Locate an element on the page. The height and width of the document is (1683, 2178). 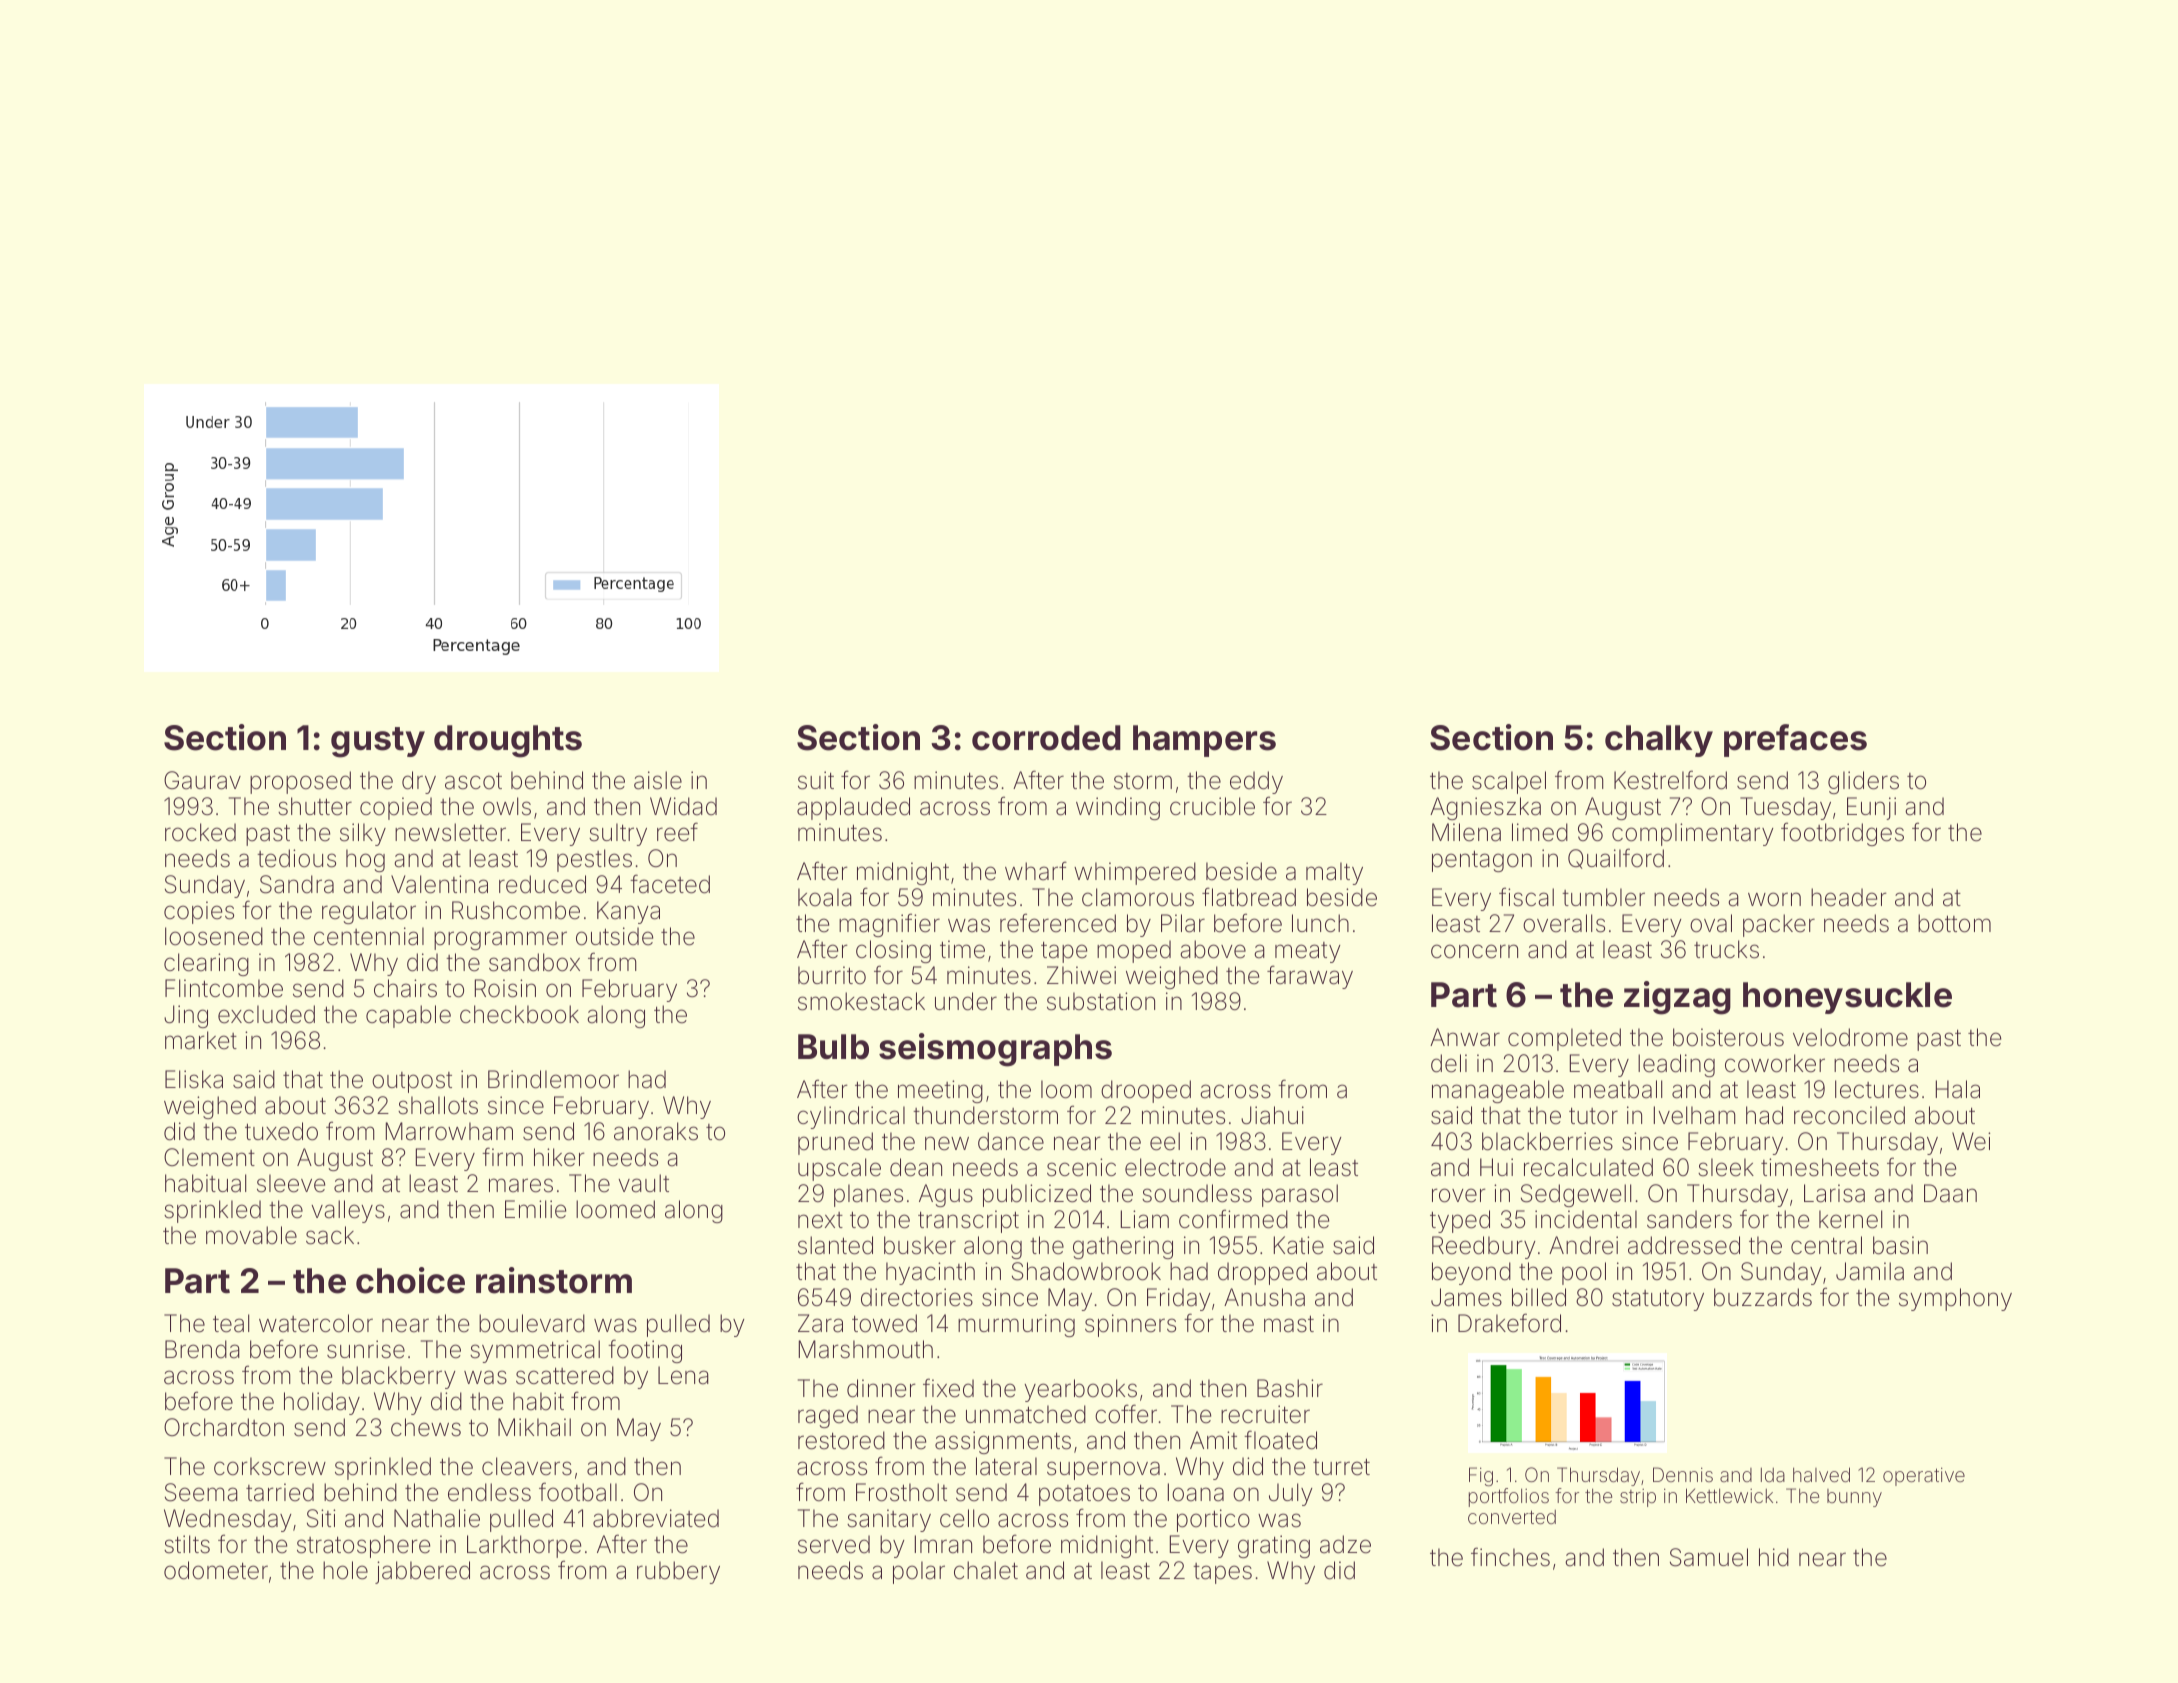
concern is located at coordinates (1474, 951).
